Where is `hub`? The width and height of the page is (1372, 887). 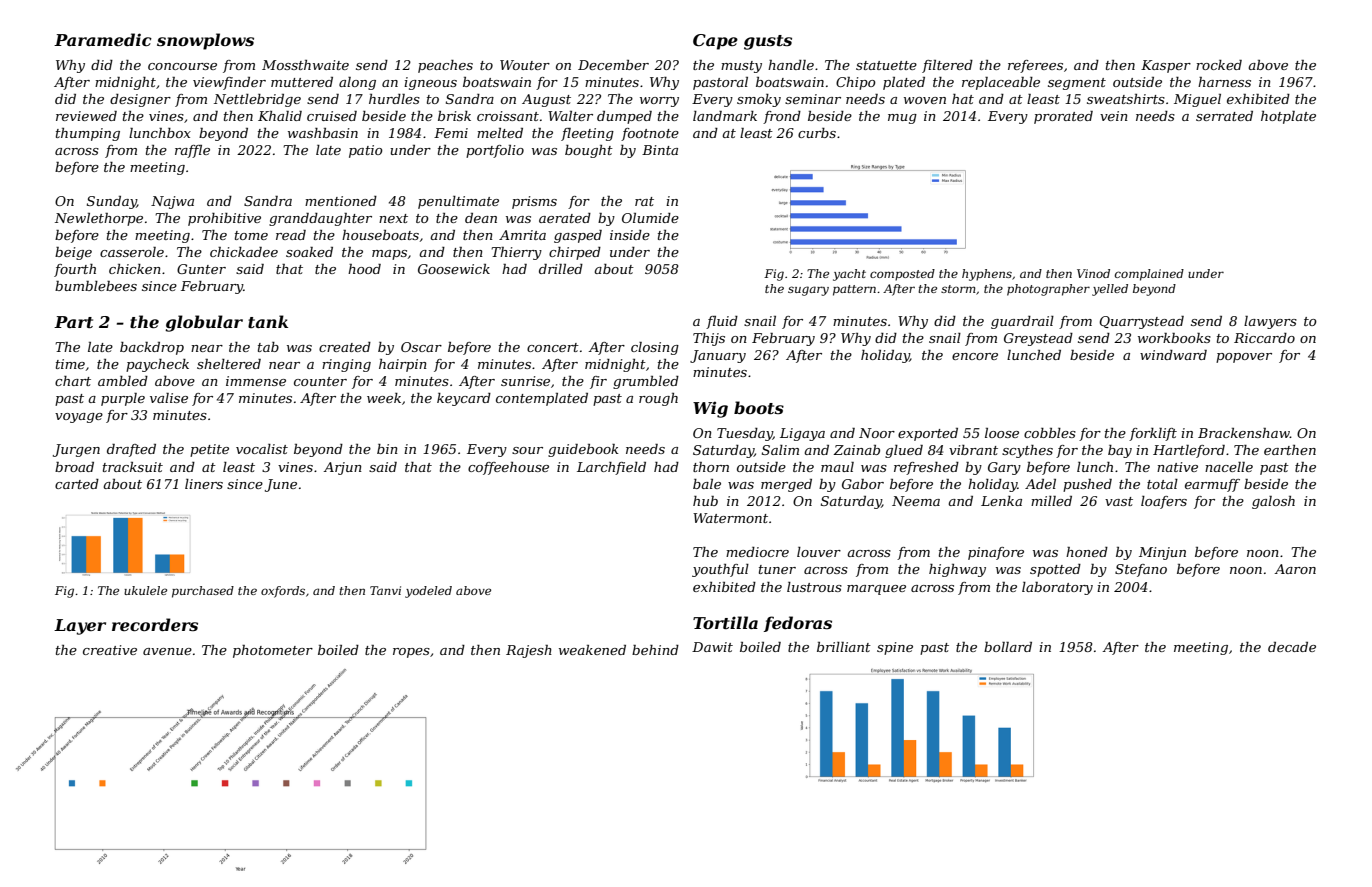
hub is located at coordinates (705, 501).
